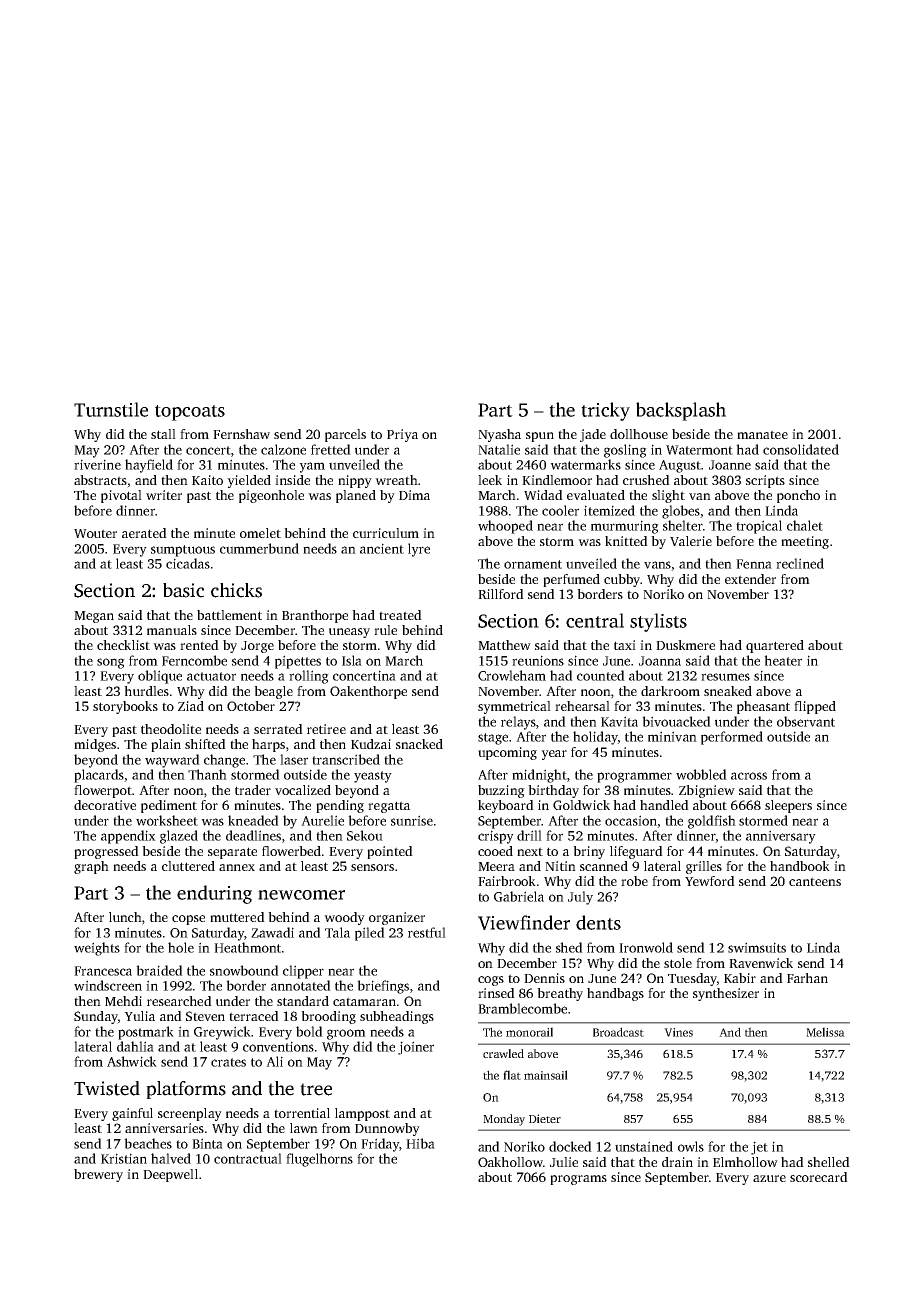  What do you see at coordinates (319, 1160) in the image?
I see `flugelhorns` at bounding box center [319, 1160].
